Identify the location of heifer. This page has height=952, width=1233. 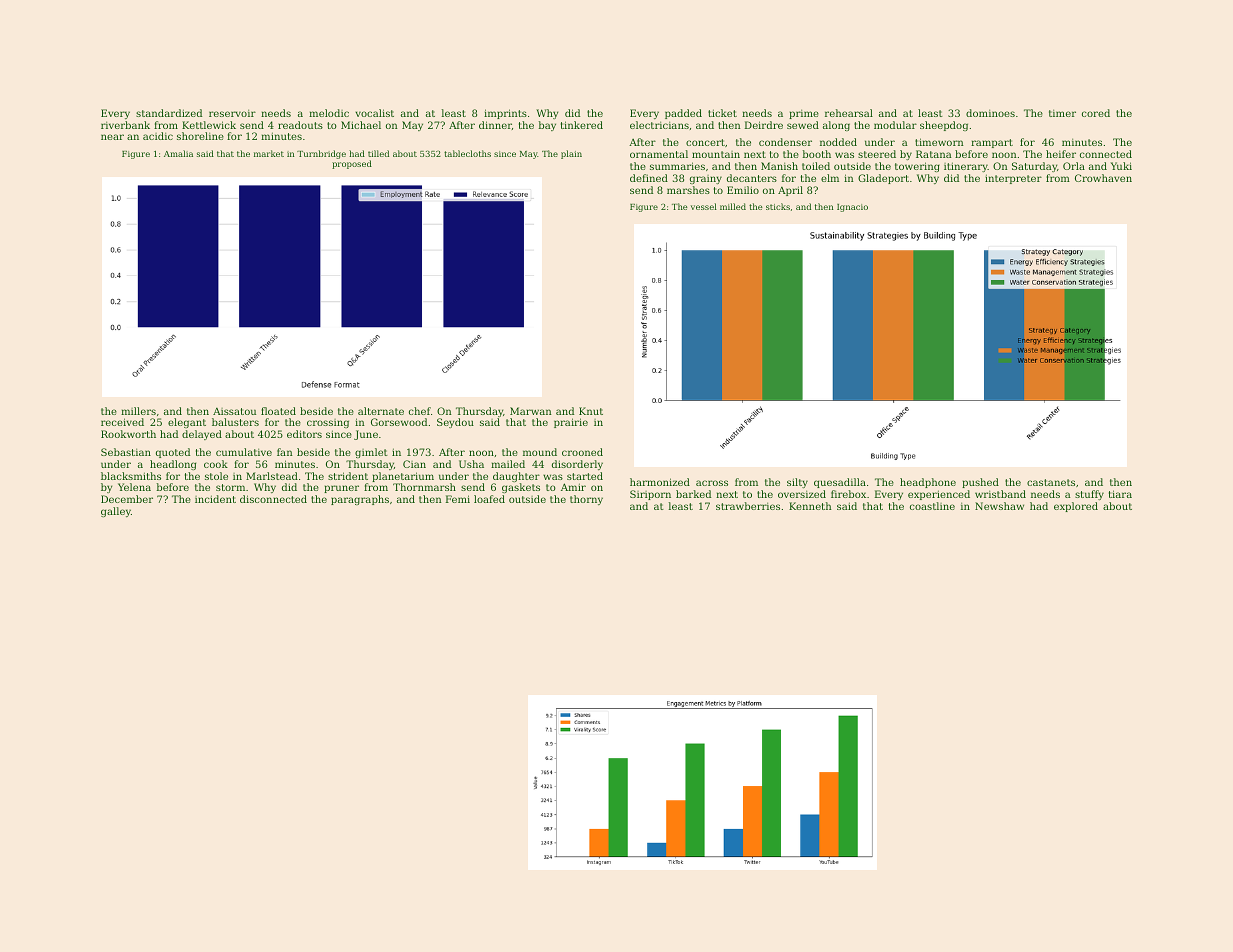
(1061, 154).
